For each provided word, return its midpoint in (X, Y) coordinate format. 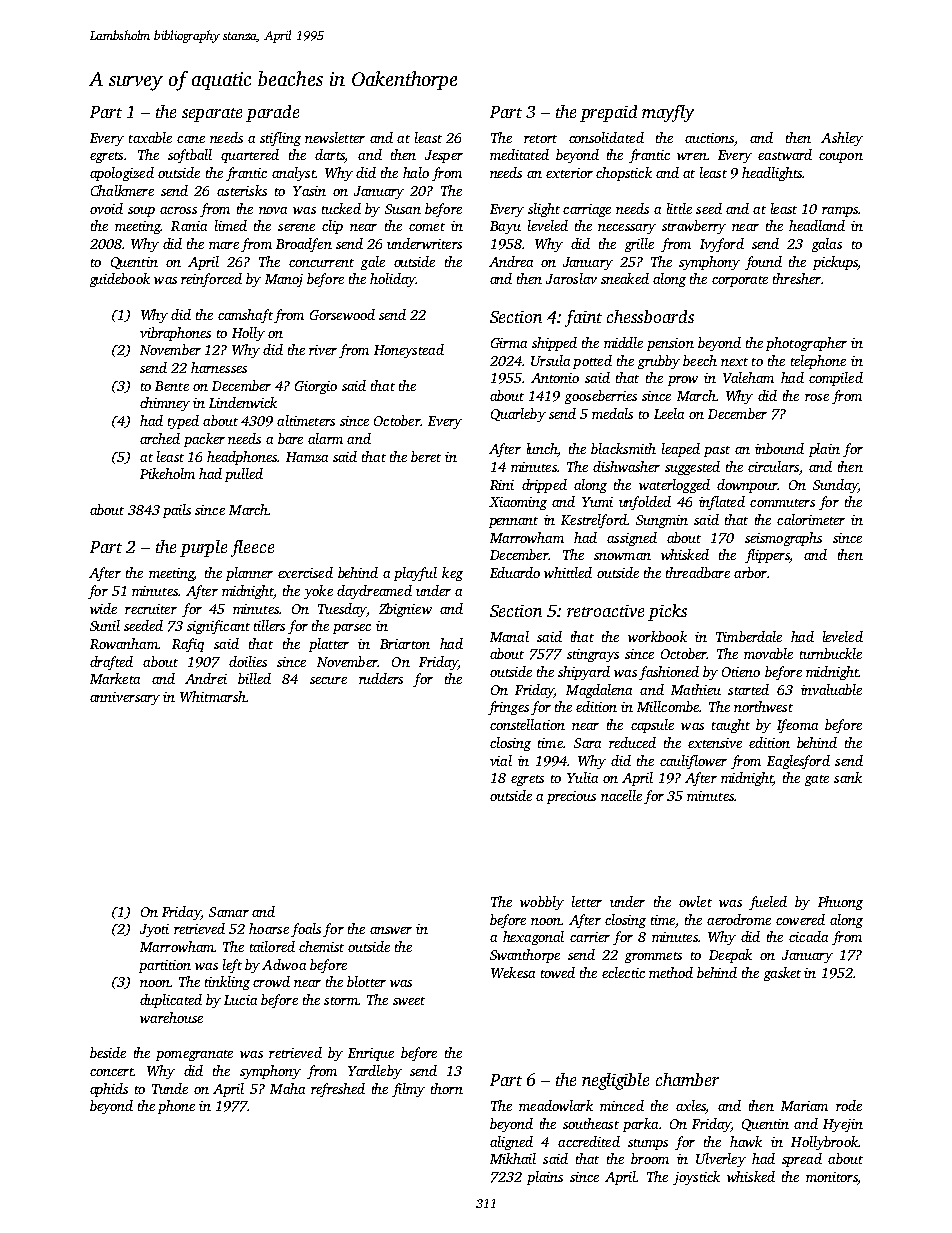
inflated (722, 503)
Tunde (170, 1088)
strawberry (694, 227)
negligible (615, 1081)
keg (452, 574)
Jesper (444, 156)
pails (177, 511)
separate (212, 115)
